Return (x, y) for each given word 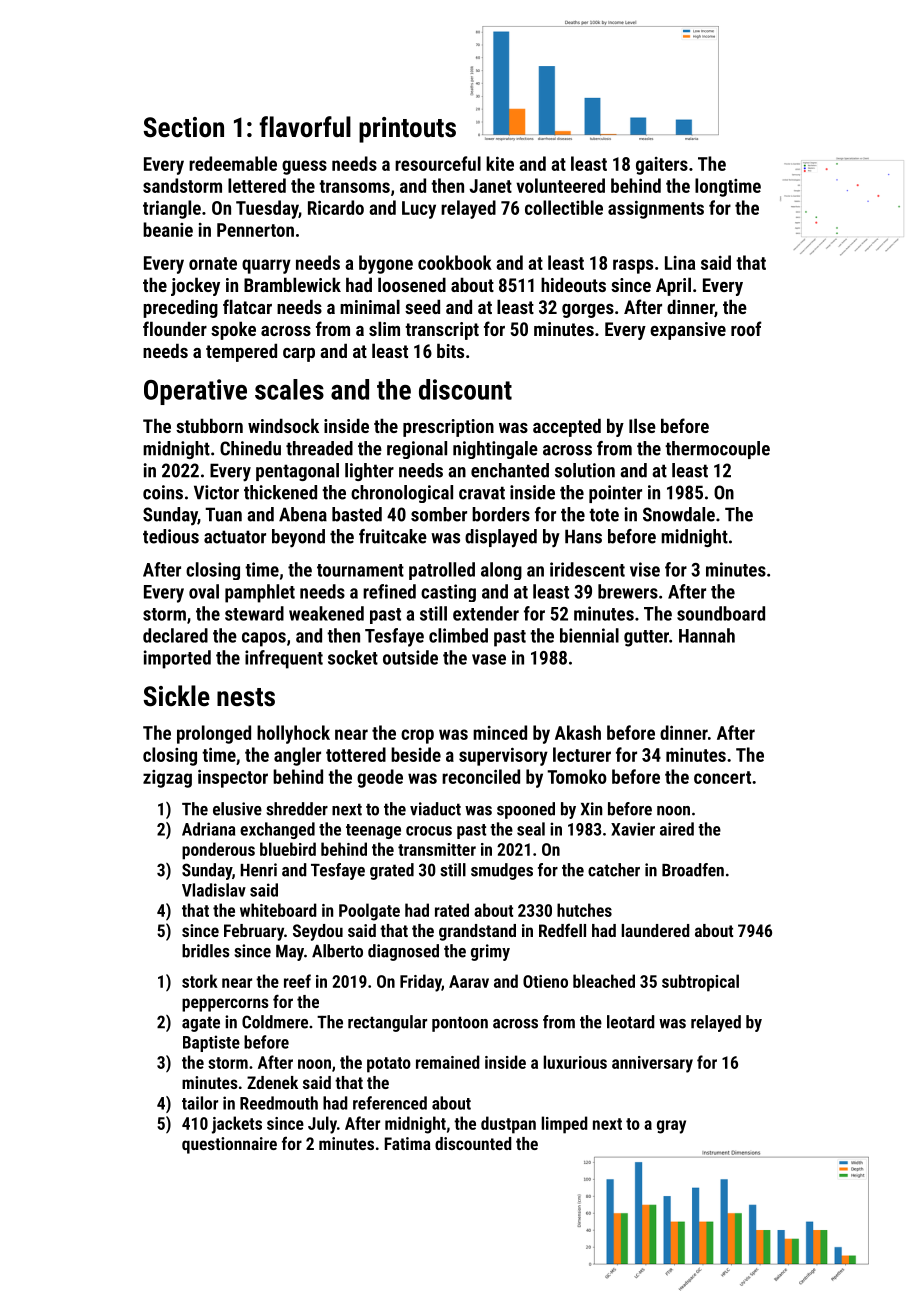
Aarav (469, 981)
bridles (206, 951)
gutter (646, 638)
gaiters (662, 166)
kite (500, 163)
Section (184, 127)
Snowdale (679, 514)
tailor (200, 1103)
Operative (195, 392)
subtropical (700, 983)
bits (450, 350)
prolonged (214, 734)
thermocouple (717, 450)
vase (489, 659)
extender (486, 613)
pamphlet (260, 593)
